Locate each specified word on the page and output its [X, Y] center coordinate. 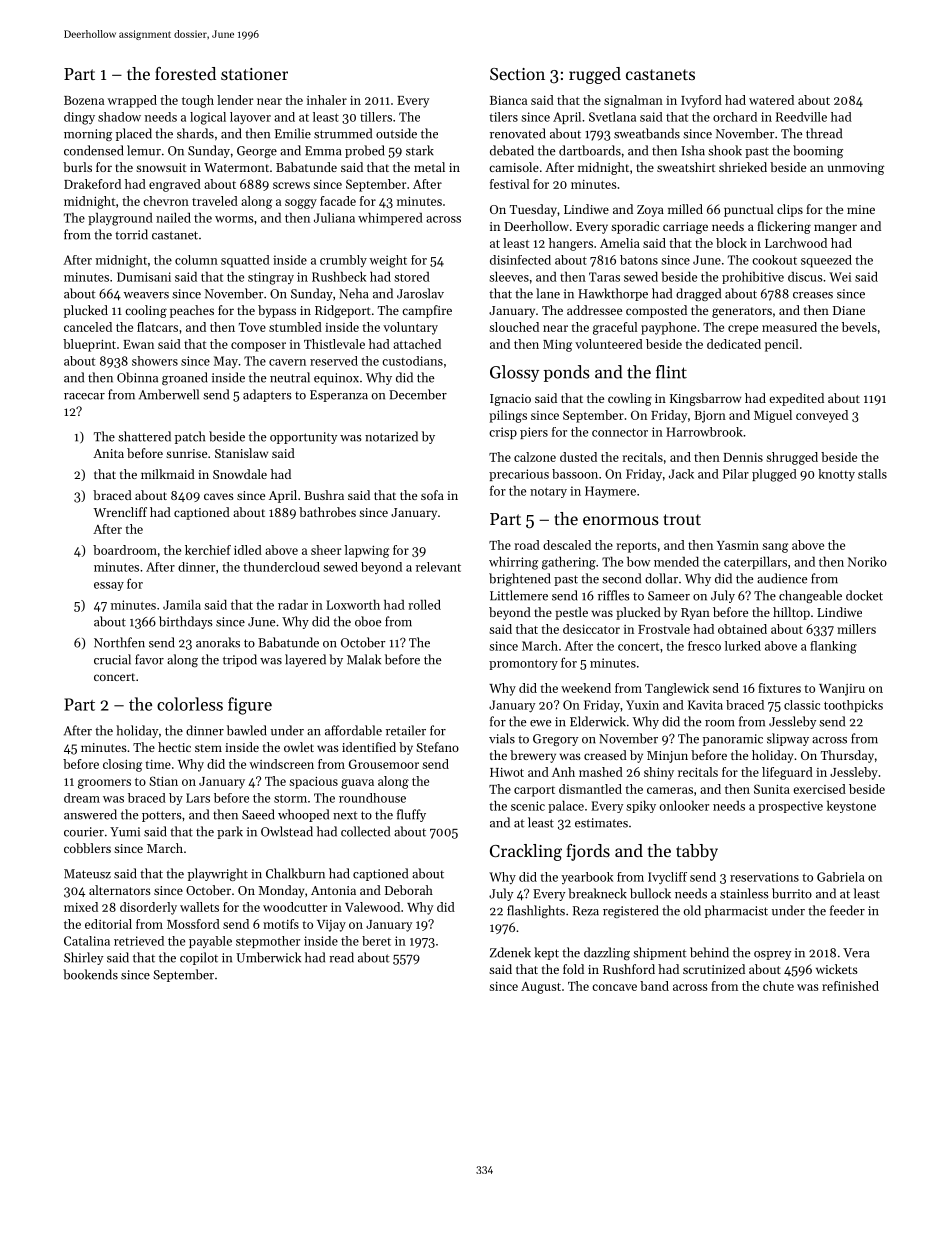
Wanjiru [842, 690]
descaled [567, 545]
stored [412, 277]
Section [517, 74]
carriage [685, 228]
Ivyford [701, 101]
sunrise [186, 453]
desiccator [591, 629]
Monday [281, 891]
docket [864, 595]
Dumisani [144, 277]
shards [195, 133]
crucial [112, 659]
